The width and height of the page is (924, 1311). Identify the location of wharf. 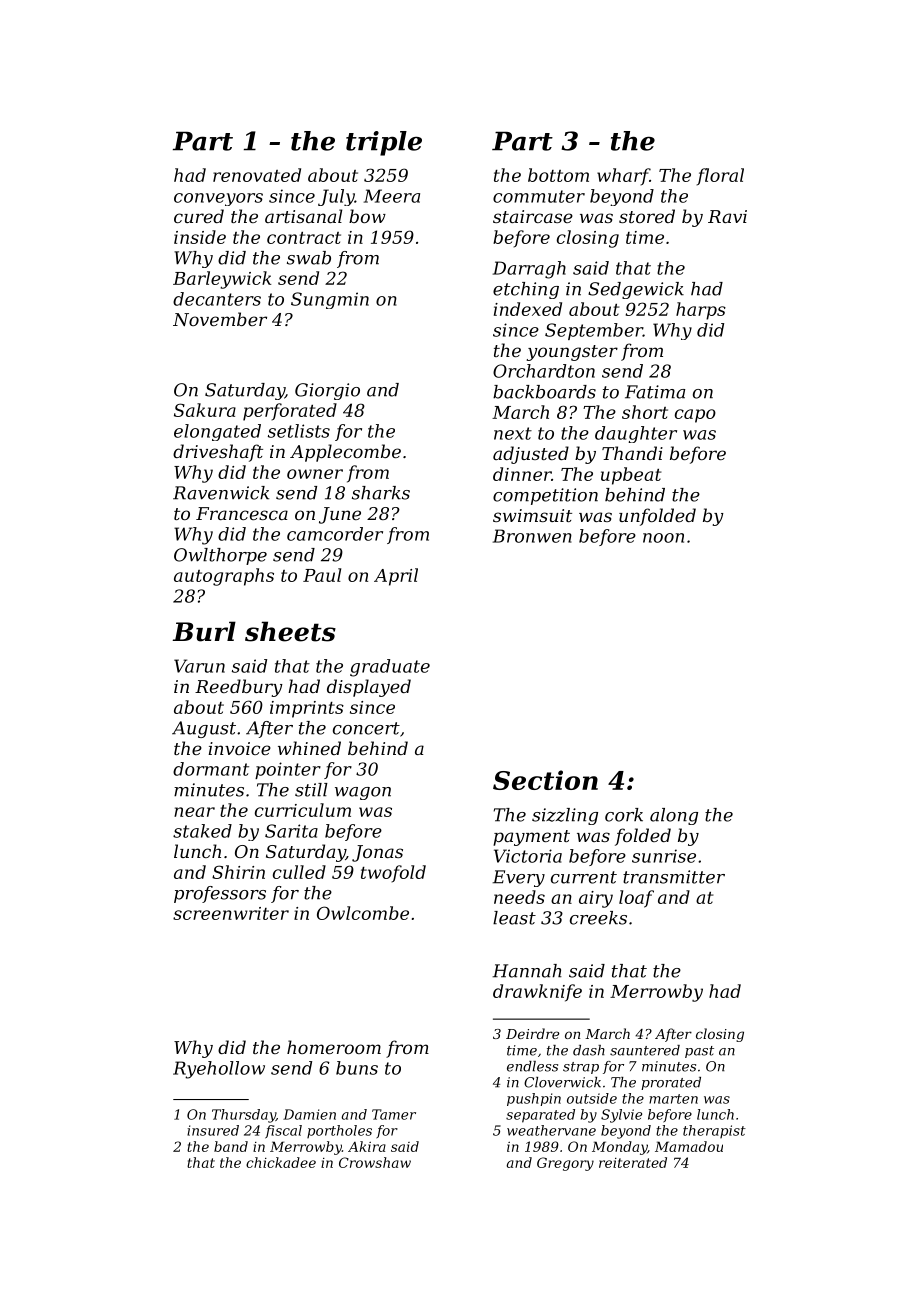
(623, 177).
